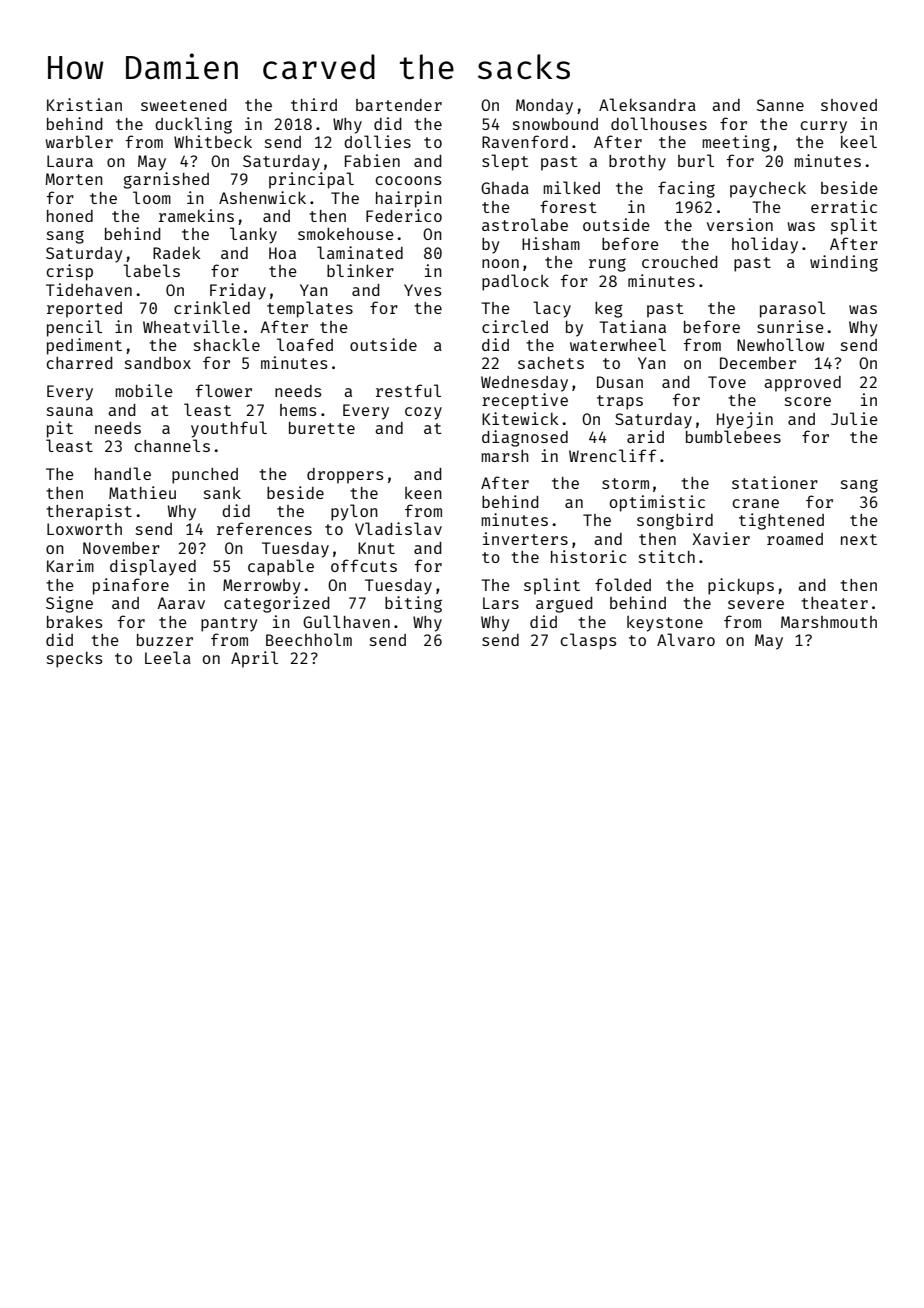  Describe the element at coordinates (588, 556) in the screenshot. I see `historic` at that location.
